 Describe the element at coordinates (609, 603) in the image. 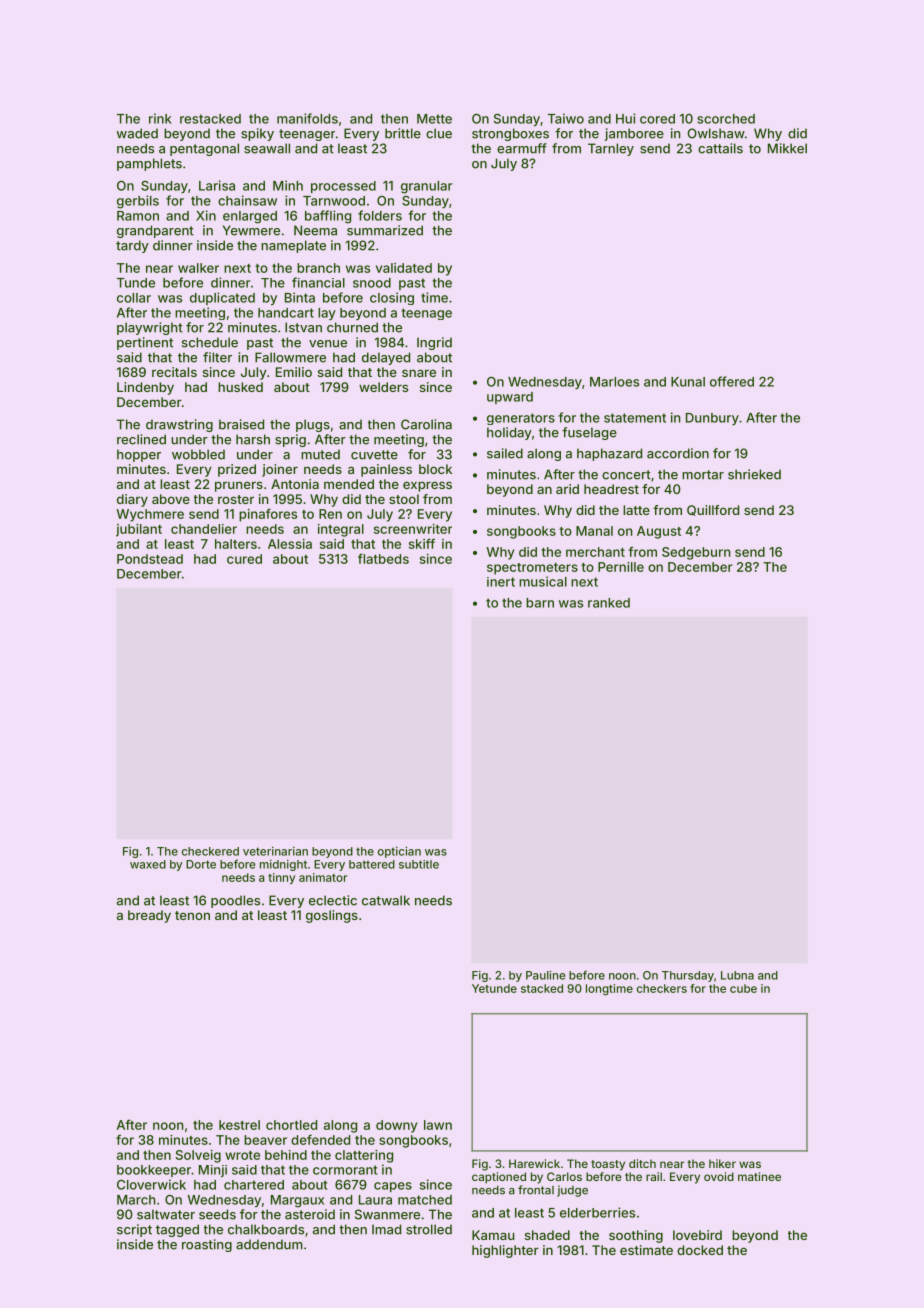

I see `ranked` at that location.
